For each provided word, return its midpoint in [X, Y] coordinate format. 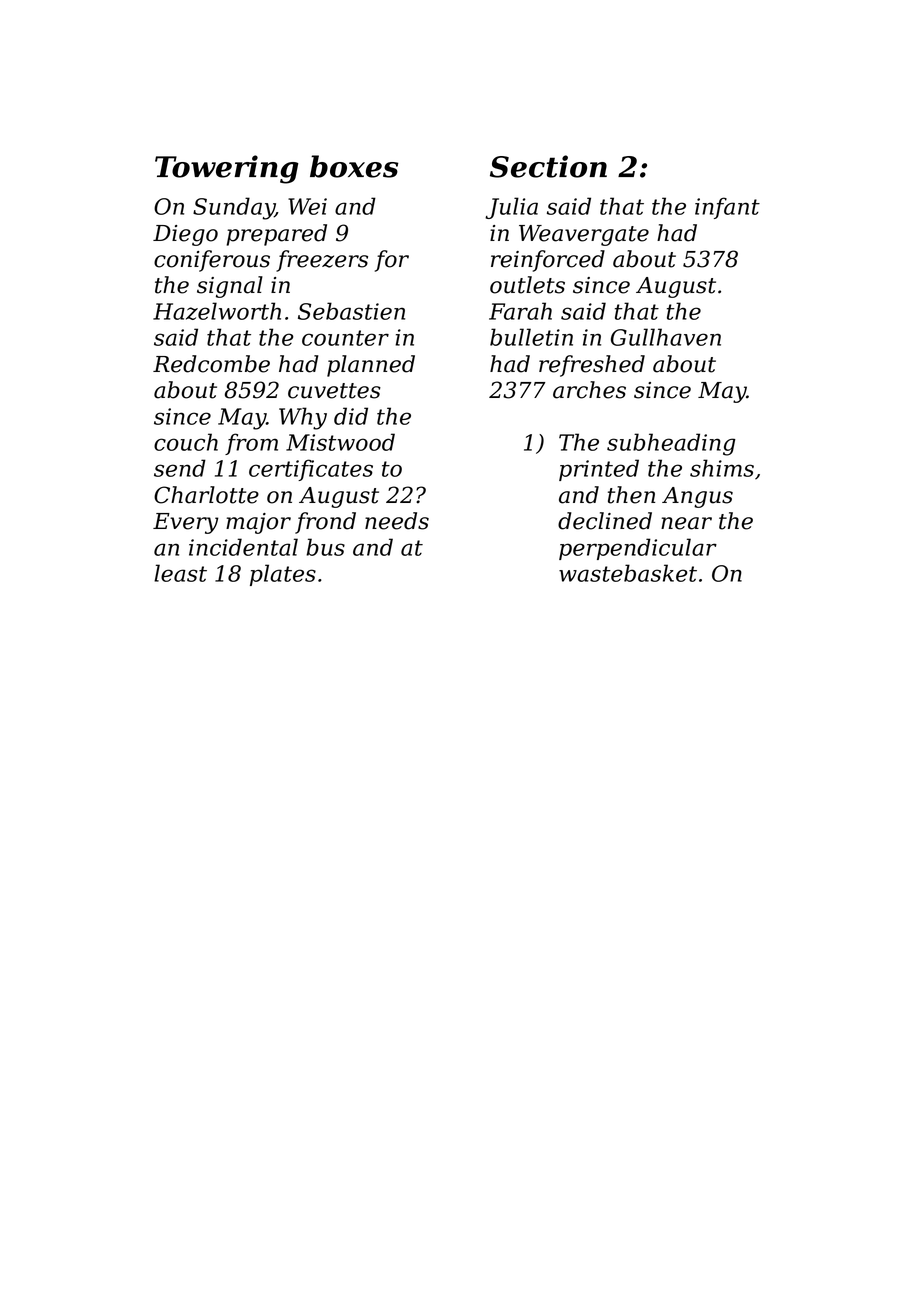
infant [727, 208]
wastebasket [628, 573]
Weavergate [584, 235]
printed [599, 470]
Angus [697, 497]
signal [230, 287]
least [180, 573]
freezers [322, 261]
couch [186, 442]
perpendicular [638, 549]
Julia [511, 208]
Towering [227, 169]
